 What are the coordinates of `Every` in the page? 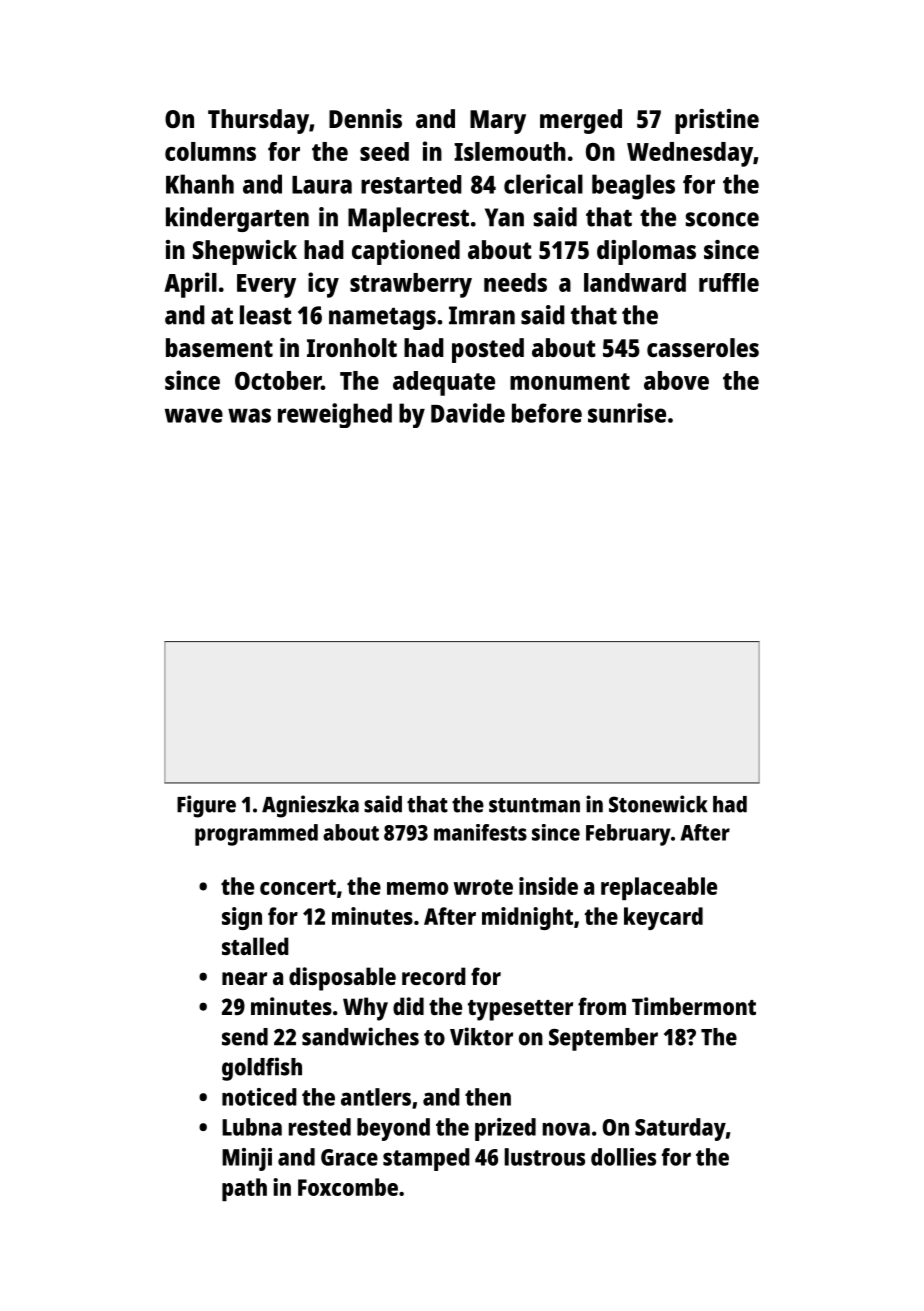 It's located at (266, 286).
